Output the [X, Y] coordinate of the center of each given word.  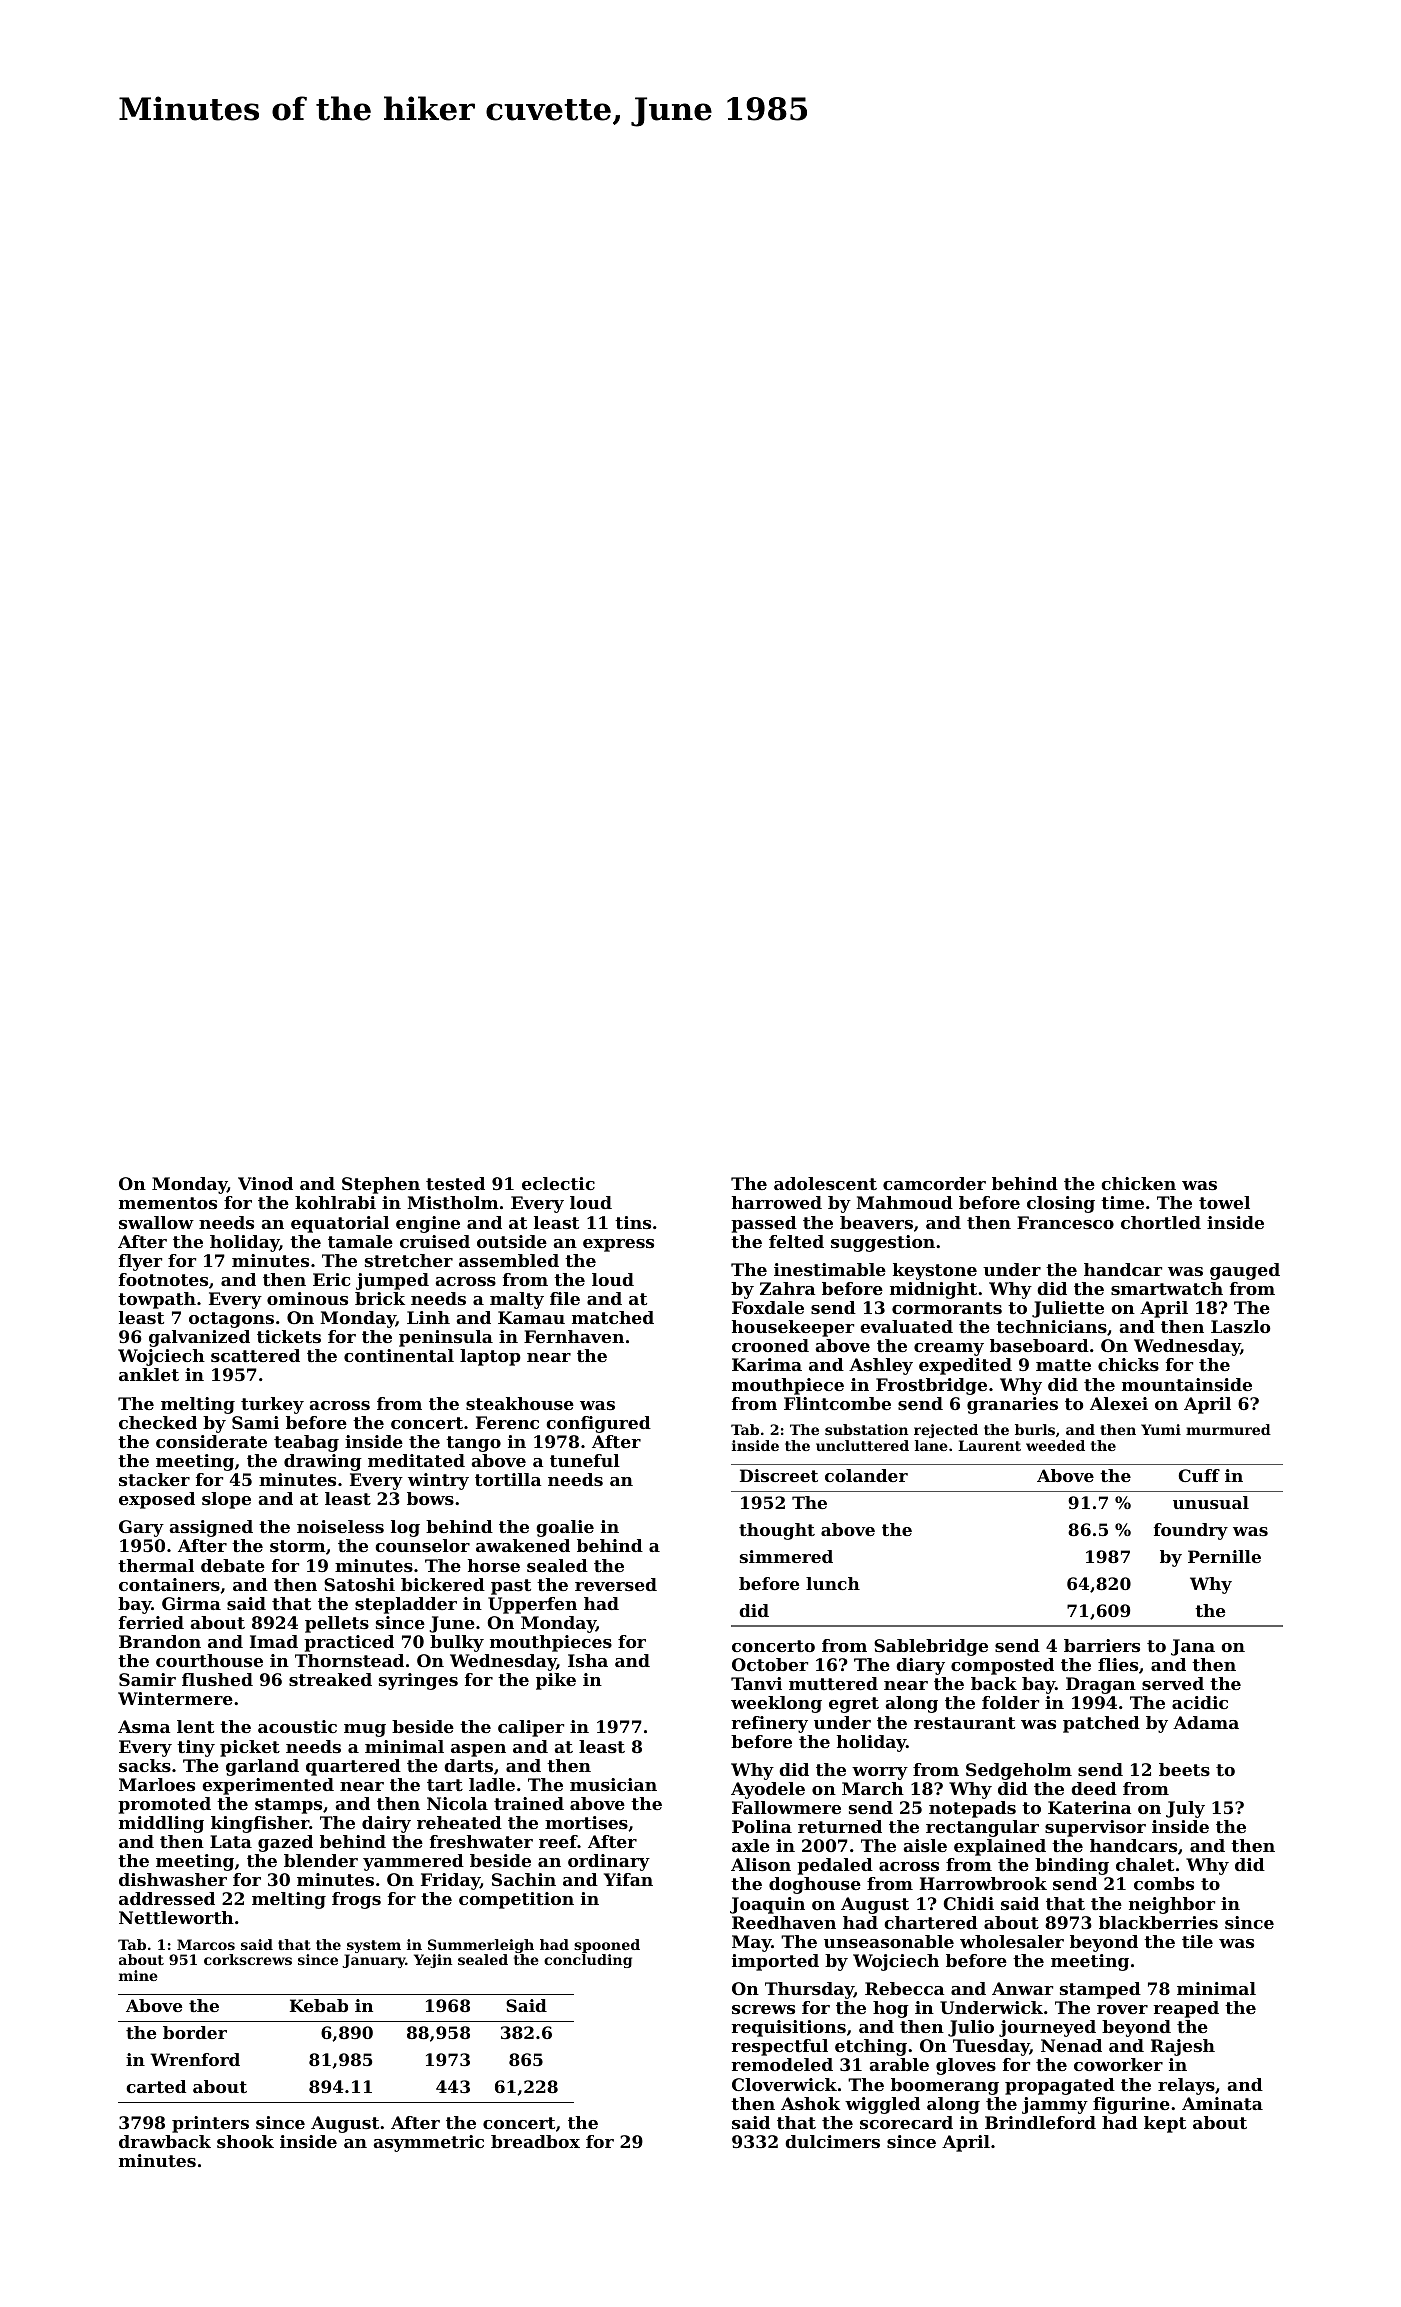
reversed [616, 1584]
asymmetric [428, 2143]
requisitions [789, 2028]
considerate [211, 1441]
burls [1035, 1429]
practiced [349, 1643]
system [374, 1946]
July [1185, 1809]
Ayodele [768, 1790]
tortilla [508, 1479]
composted [1002, 1666]
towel [1224, 1202]
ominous [307, 1298]
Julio [971, 2028]
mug [365, 1730]
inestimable [830, 1269]
